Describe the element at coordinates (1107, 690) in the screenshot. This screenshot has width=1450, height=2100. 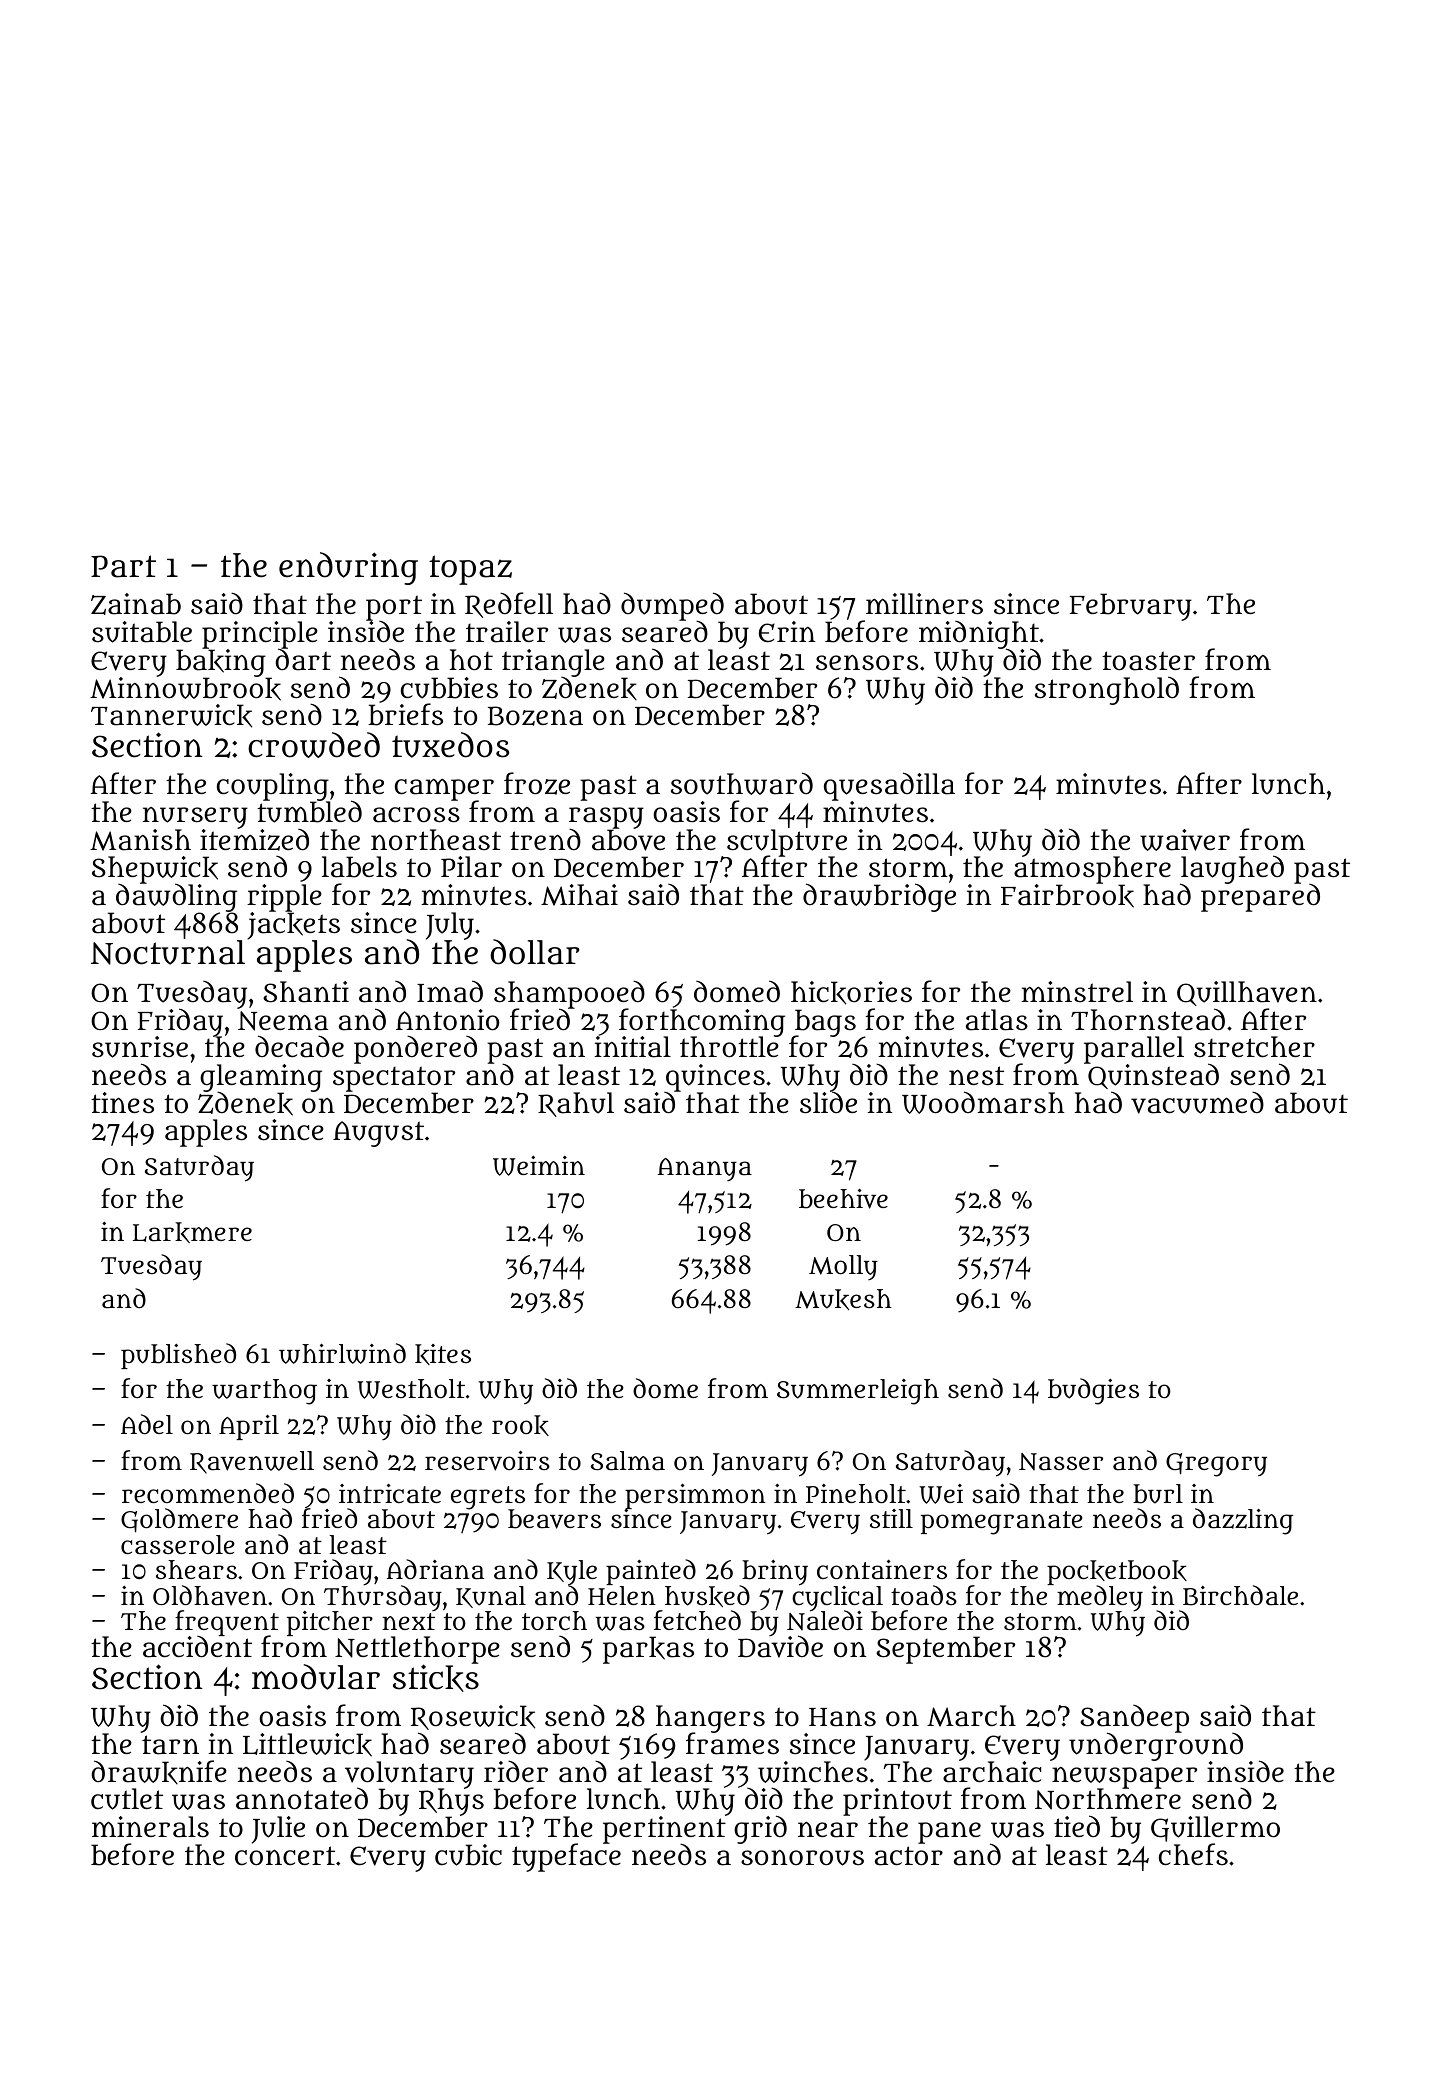
I see `stronghold` at that location.
